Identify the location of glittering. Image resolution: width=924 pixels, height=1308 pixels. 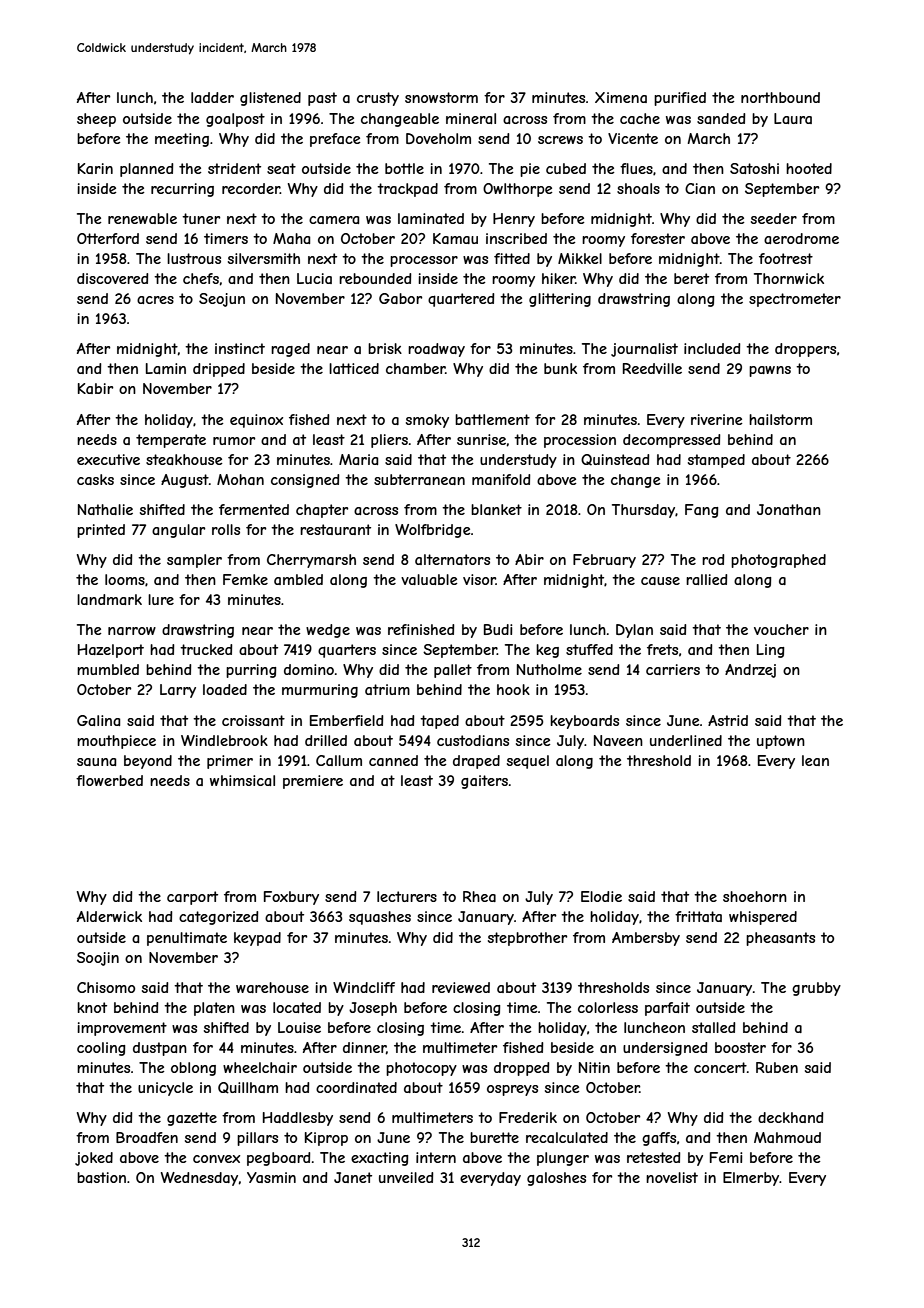
(560, 300).
